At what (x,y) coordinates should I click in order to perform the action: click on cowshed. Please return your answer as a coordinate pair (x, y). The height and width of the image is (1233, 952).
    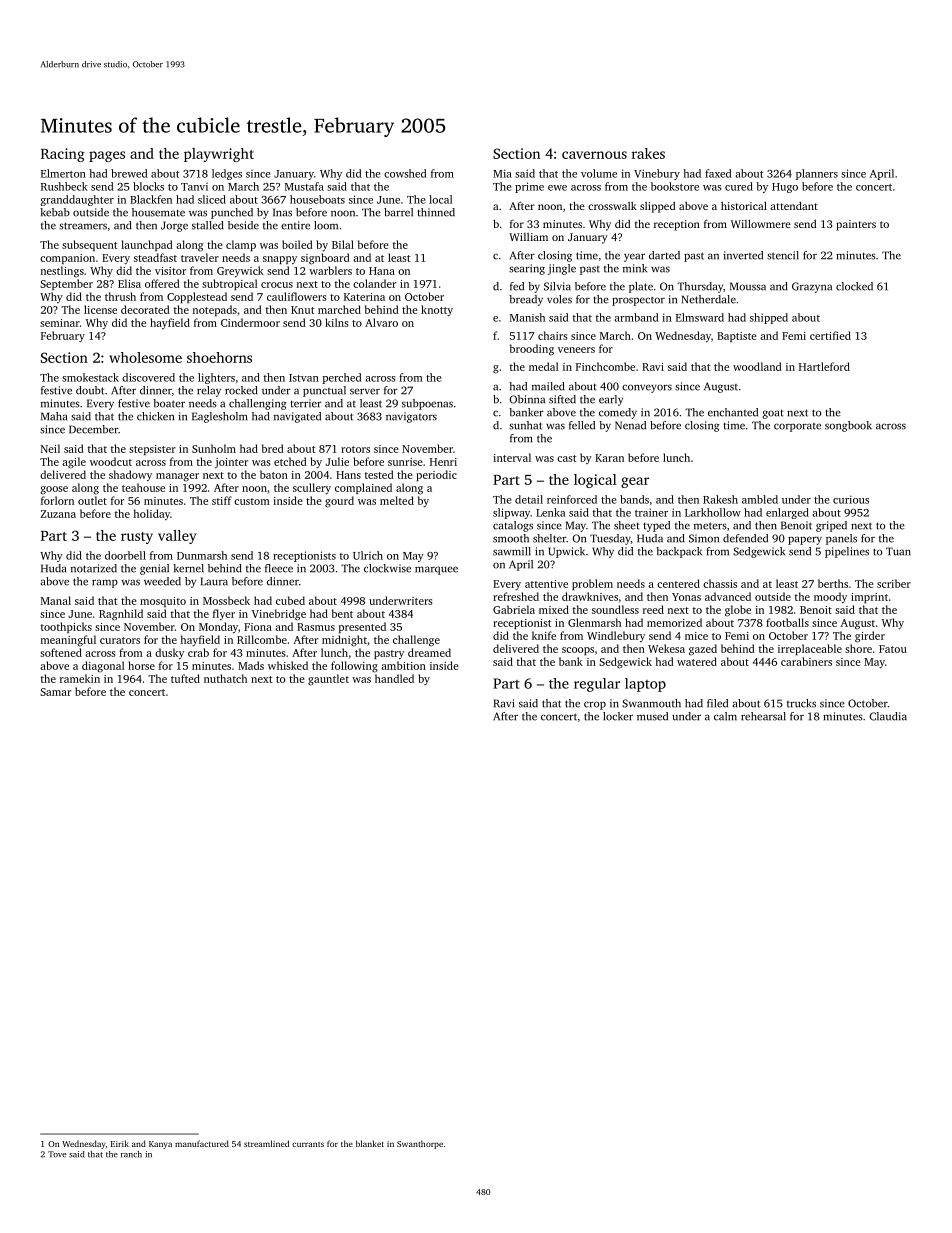
    Looking at the image, I should click on (405, 173).
